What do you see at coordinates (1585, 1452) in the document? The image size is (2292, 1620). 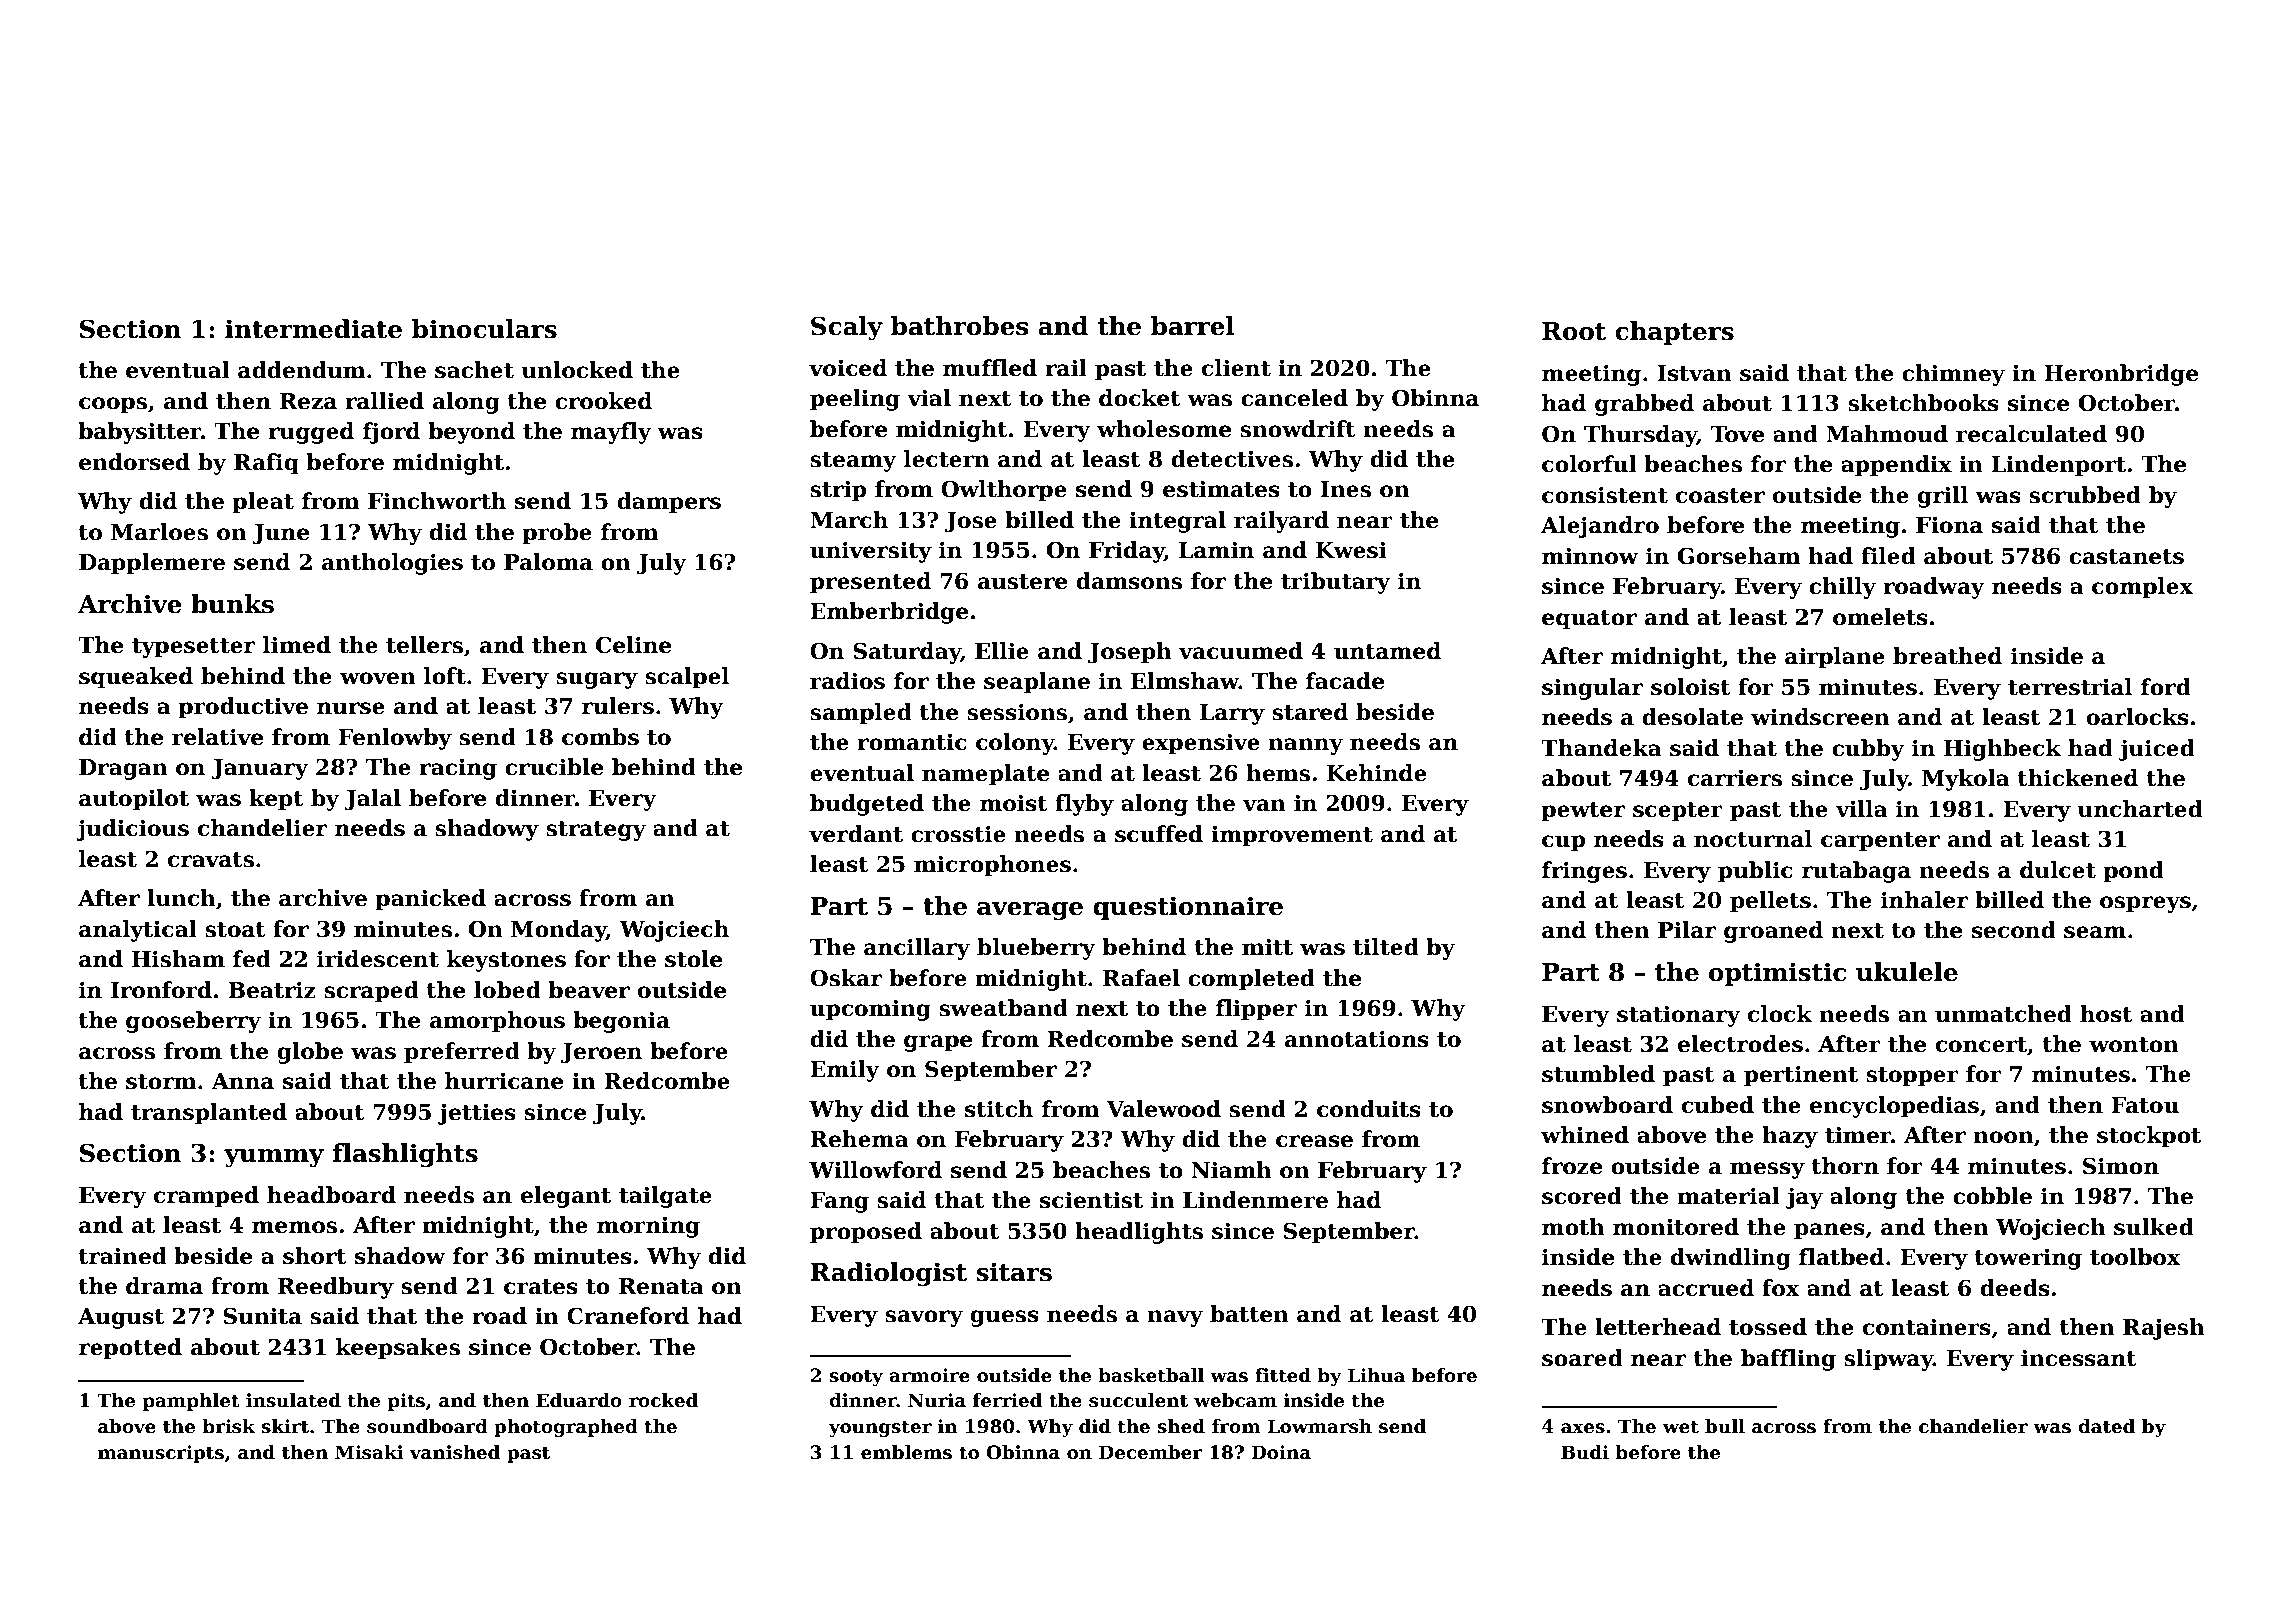 I see `Budi` at bounding box center [1585, 1452].
